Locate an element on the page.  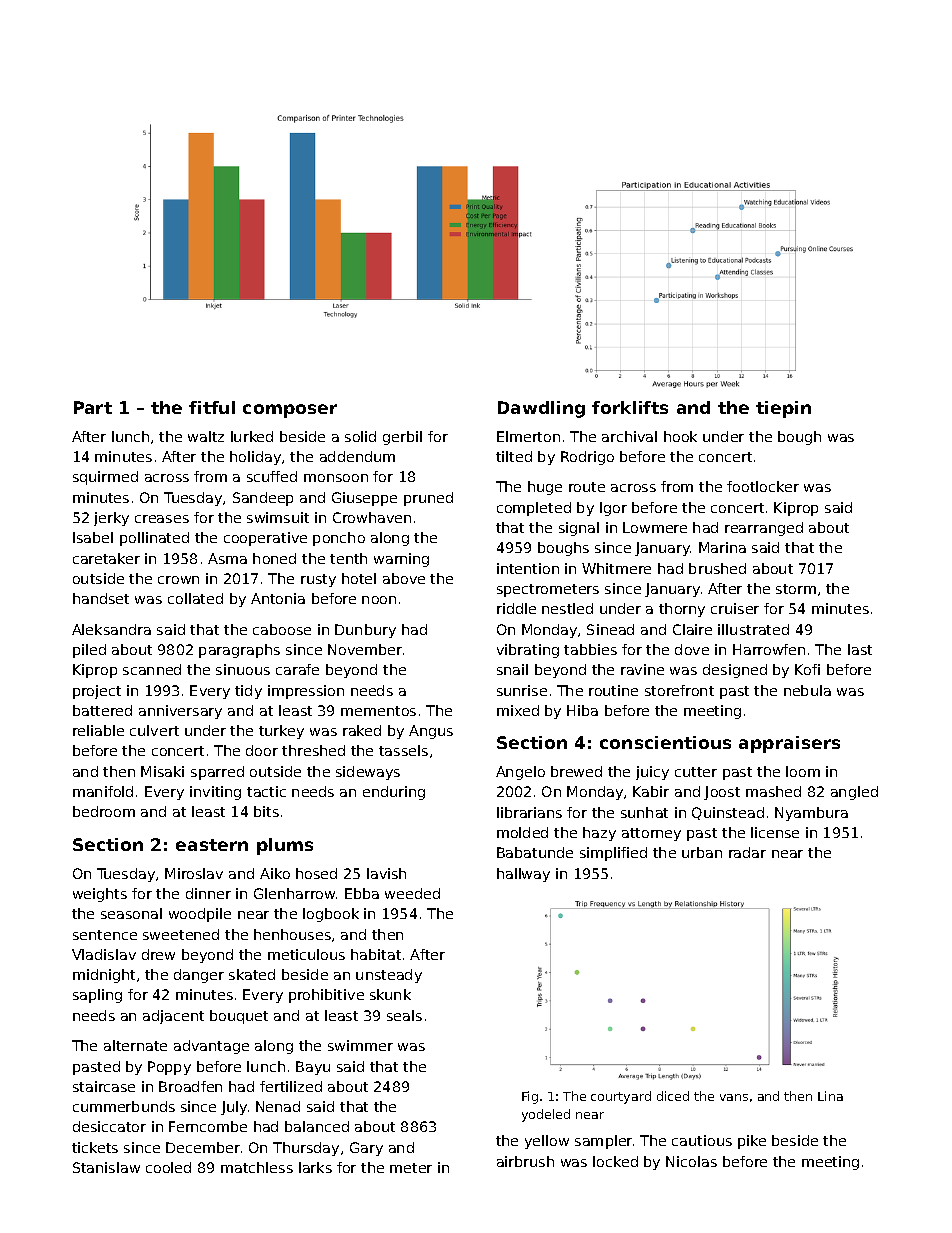
fitful is located at coordinates (212, 407).
